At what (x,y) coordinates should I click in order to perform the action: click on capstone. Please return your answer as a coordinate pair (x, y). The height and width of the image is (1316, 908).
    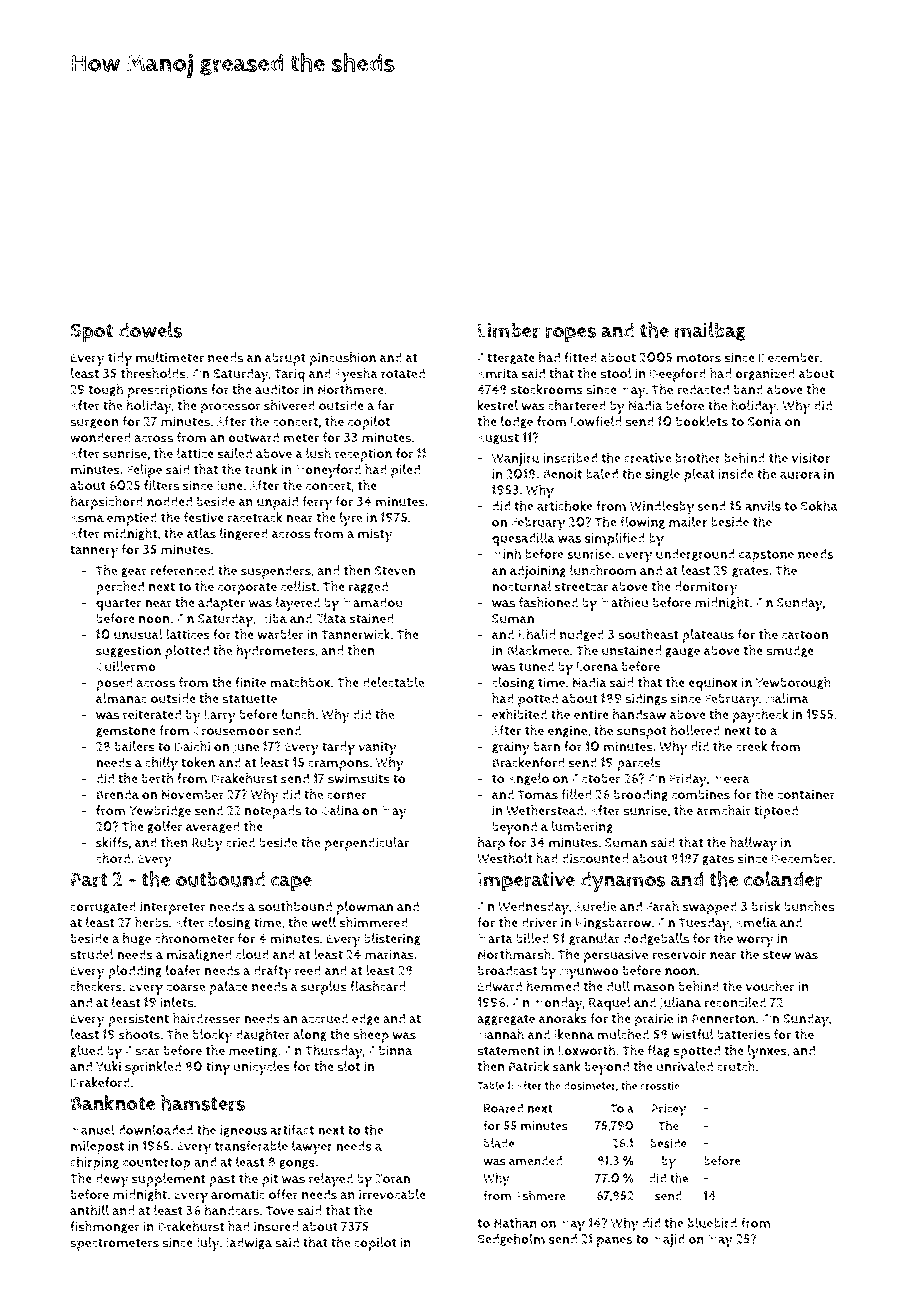
    Looking at the image, I should click on (766, 556).
